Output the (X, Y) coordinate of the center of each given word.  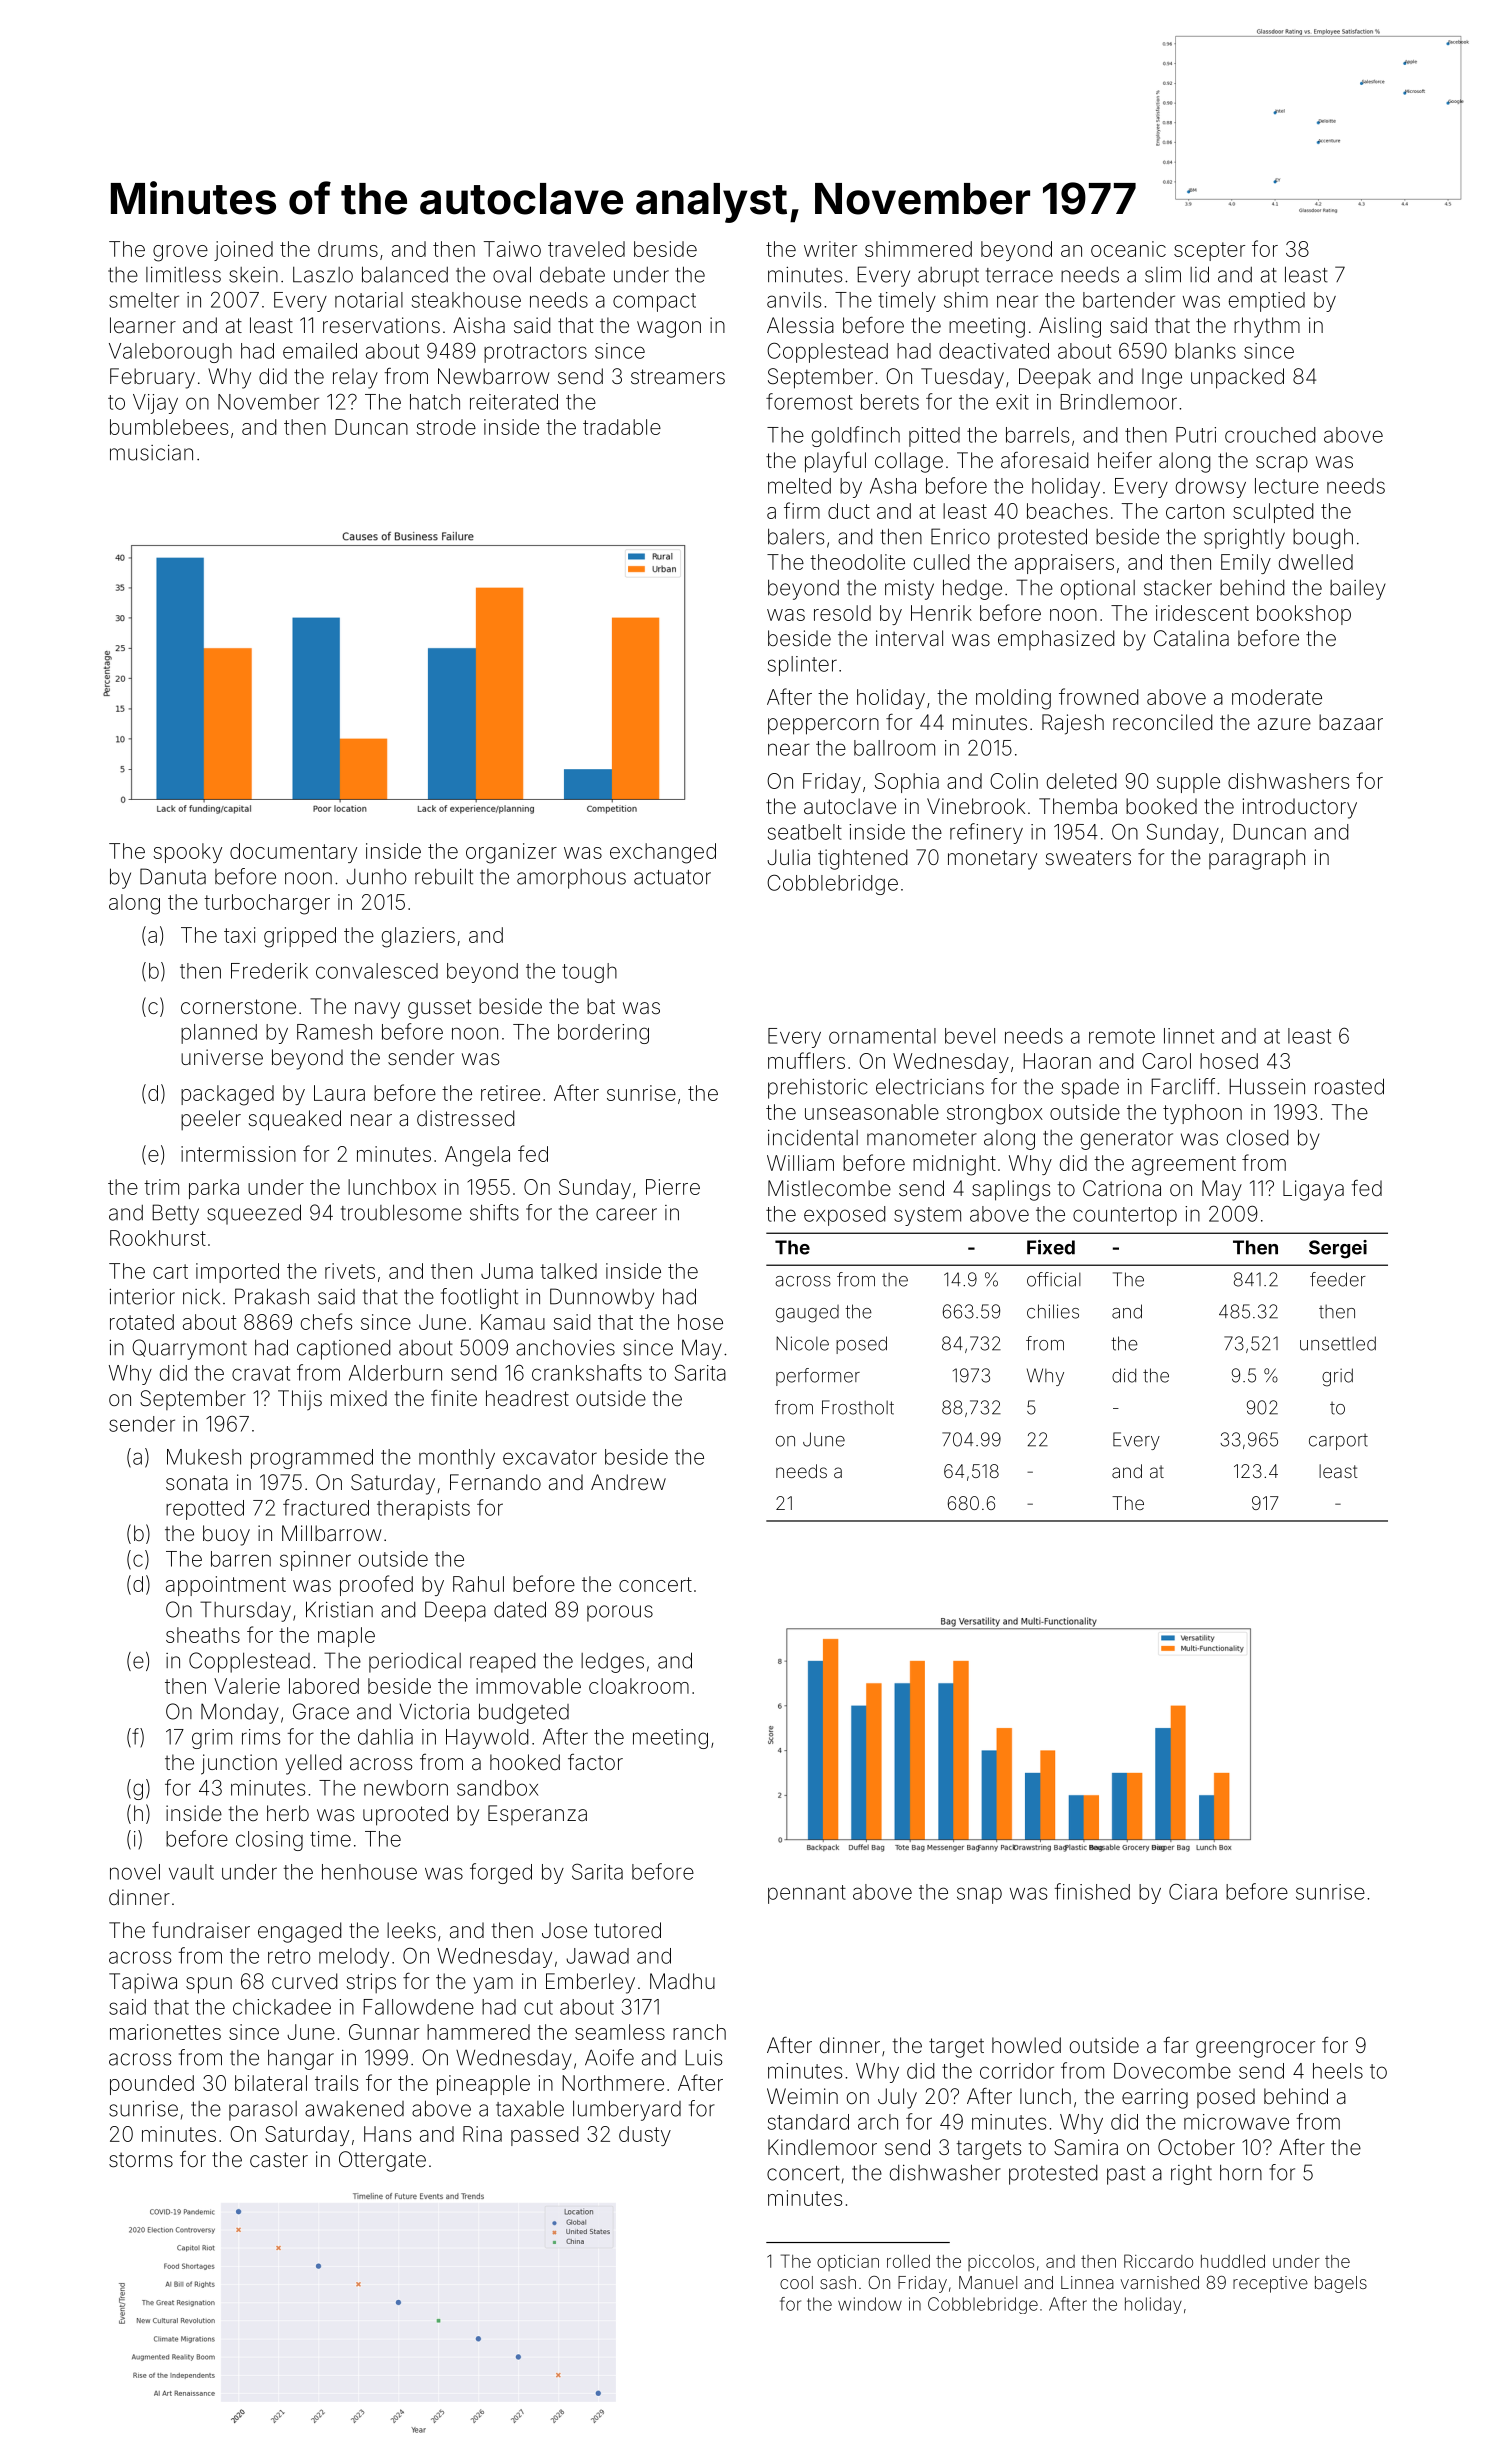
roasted (1349, 1086)
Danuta (173, 876)
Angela (477, 1156)
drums (348, 249)
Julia (788, 857)
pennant (807, 1894)
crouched (1270, 435)
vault (191, 1872)
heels (1338, 2071)
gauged (807, 1314)
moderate (1277, 697)
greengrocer (1255, 2049)
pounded (152, 2085)
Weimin (802, 2096)
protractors (535, 353)
